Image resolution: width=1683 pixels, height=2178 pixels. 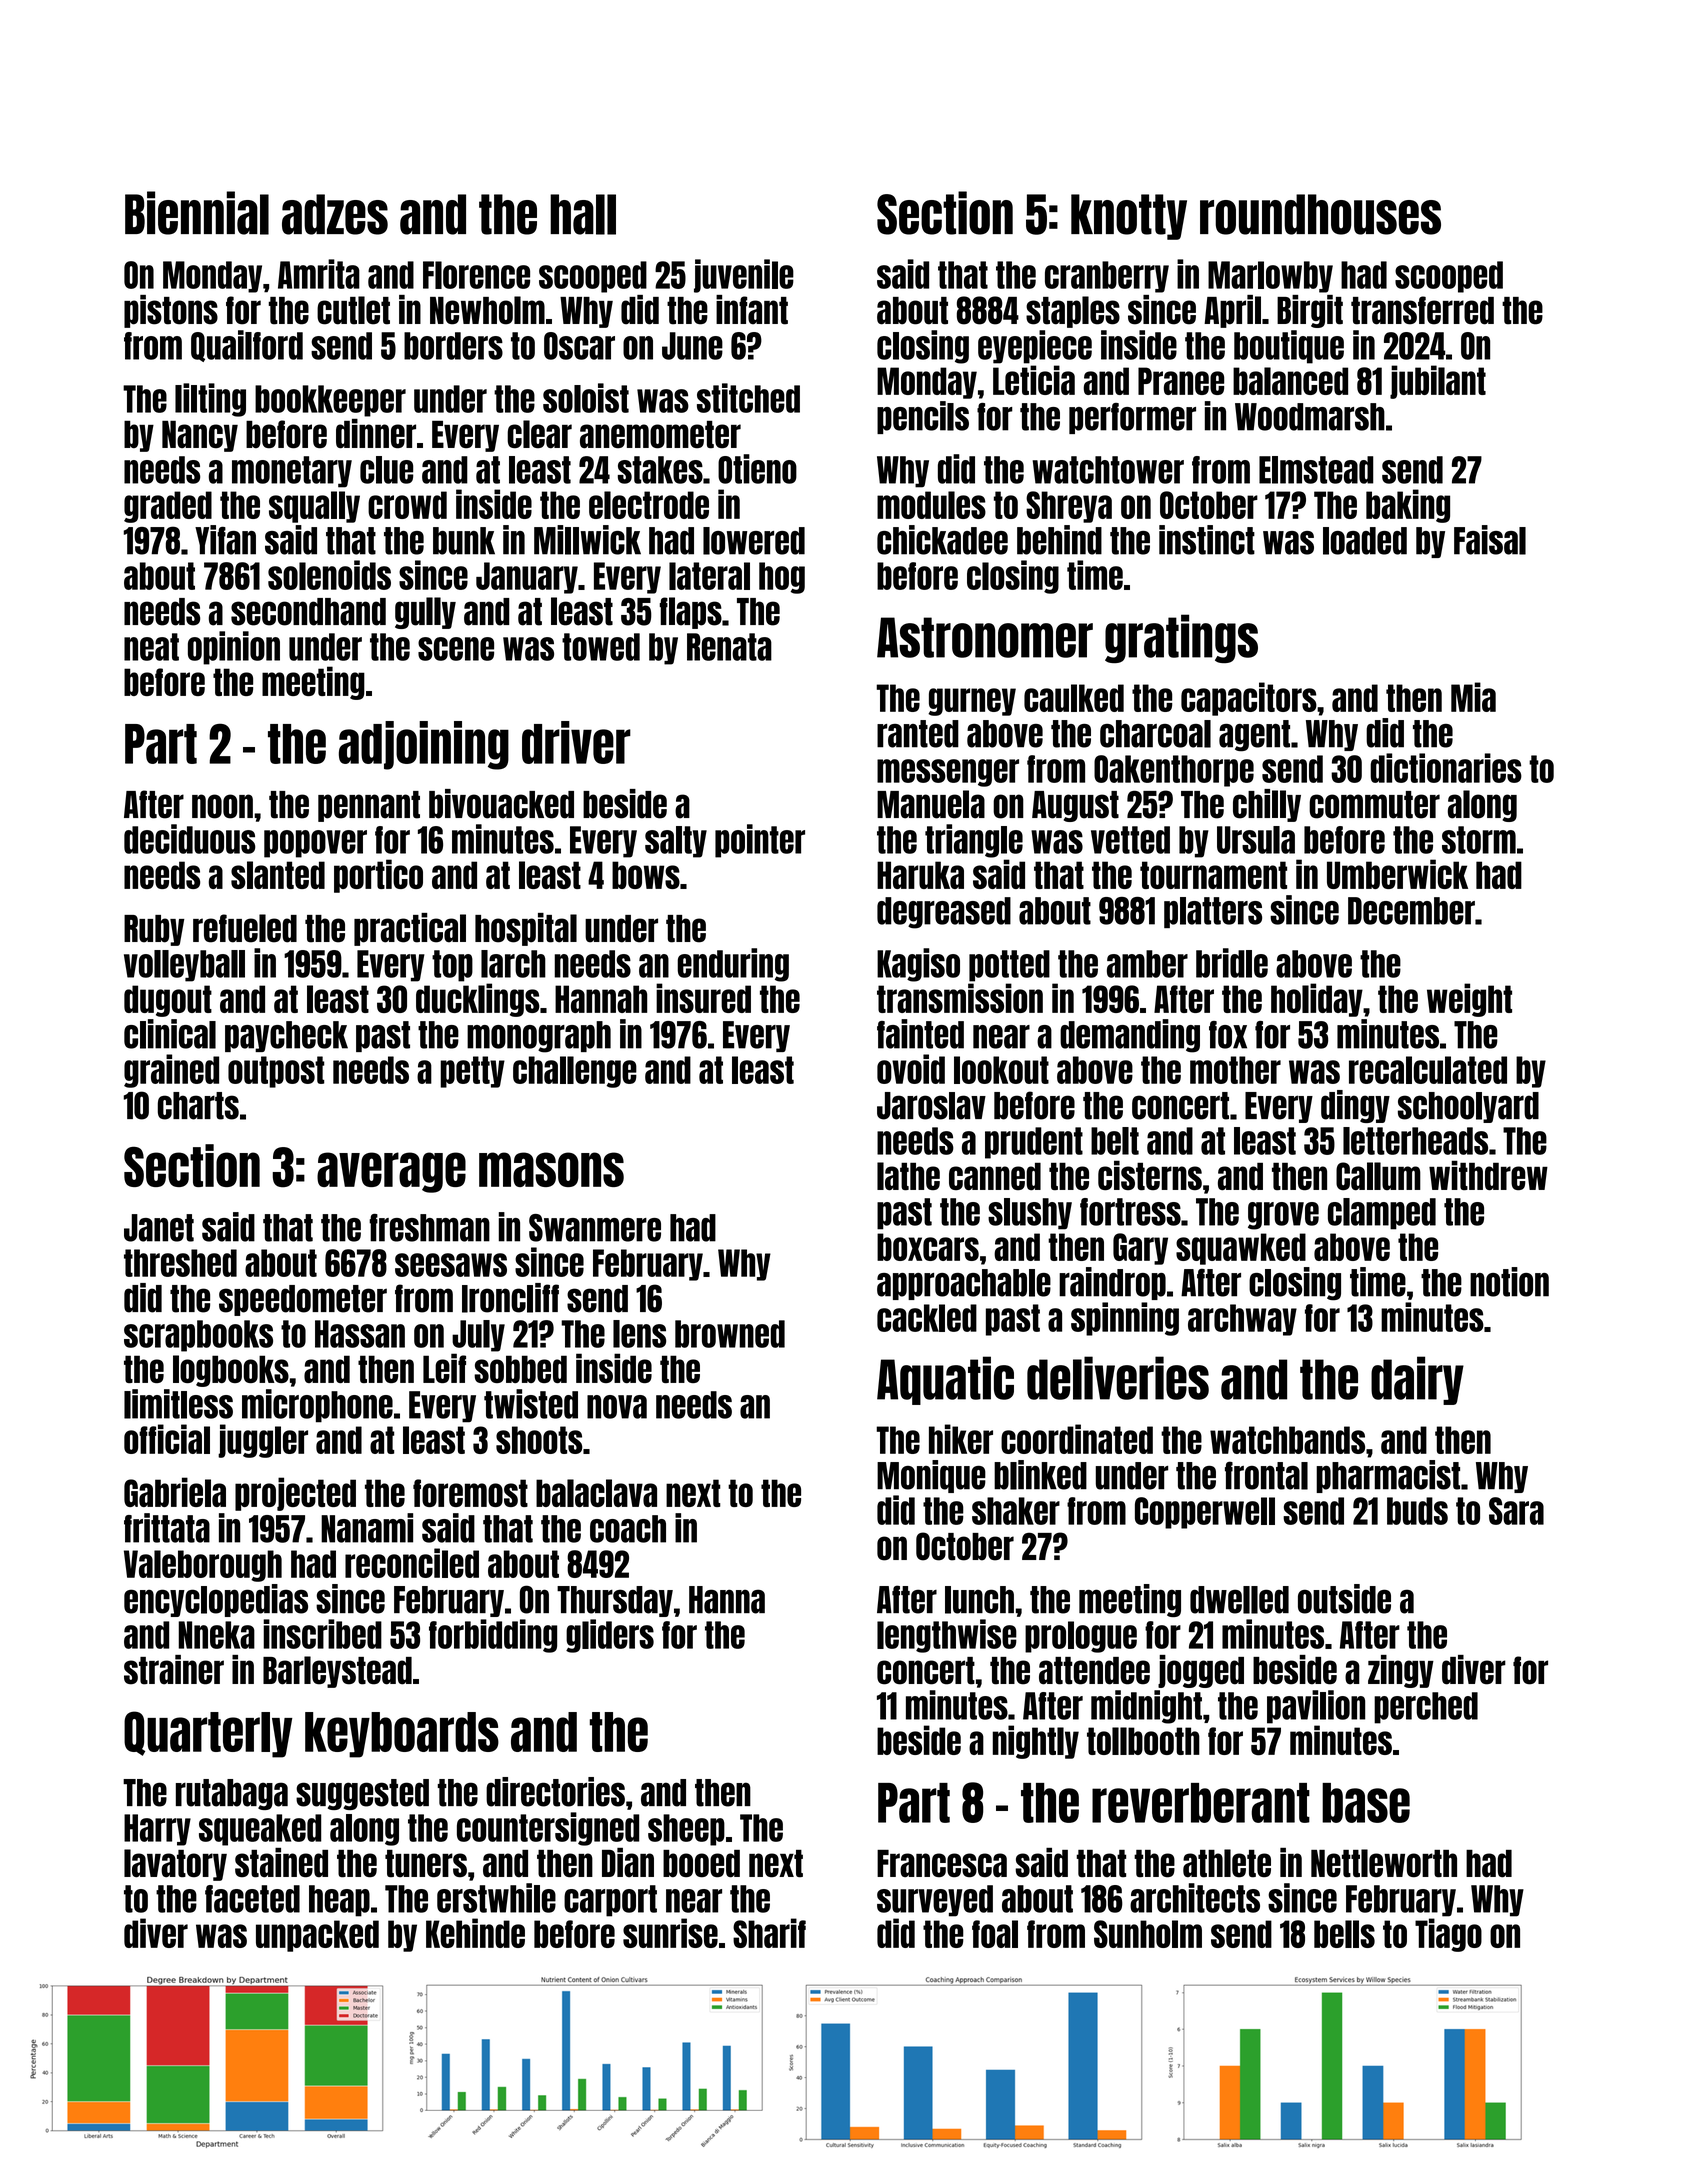 I want to click on lathe, so click(x=908, y=1176).
